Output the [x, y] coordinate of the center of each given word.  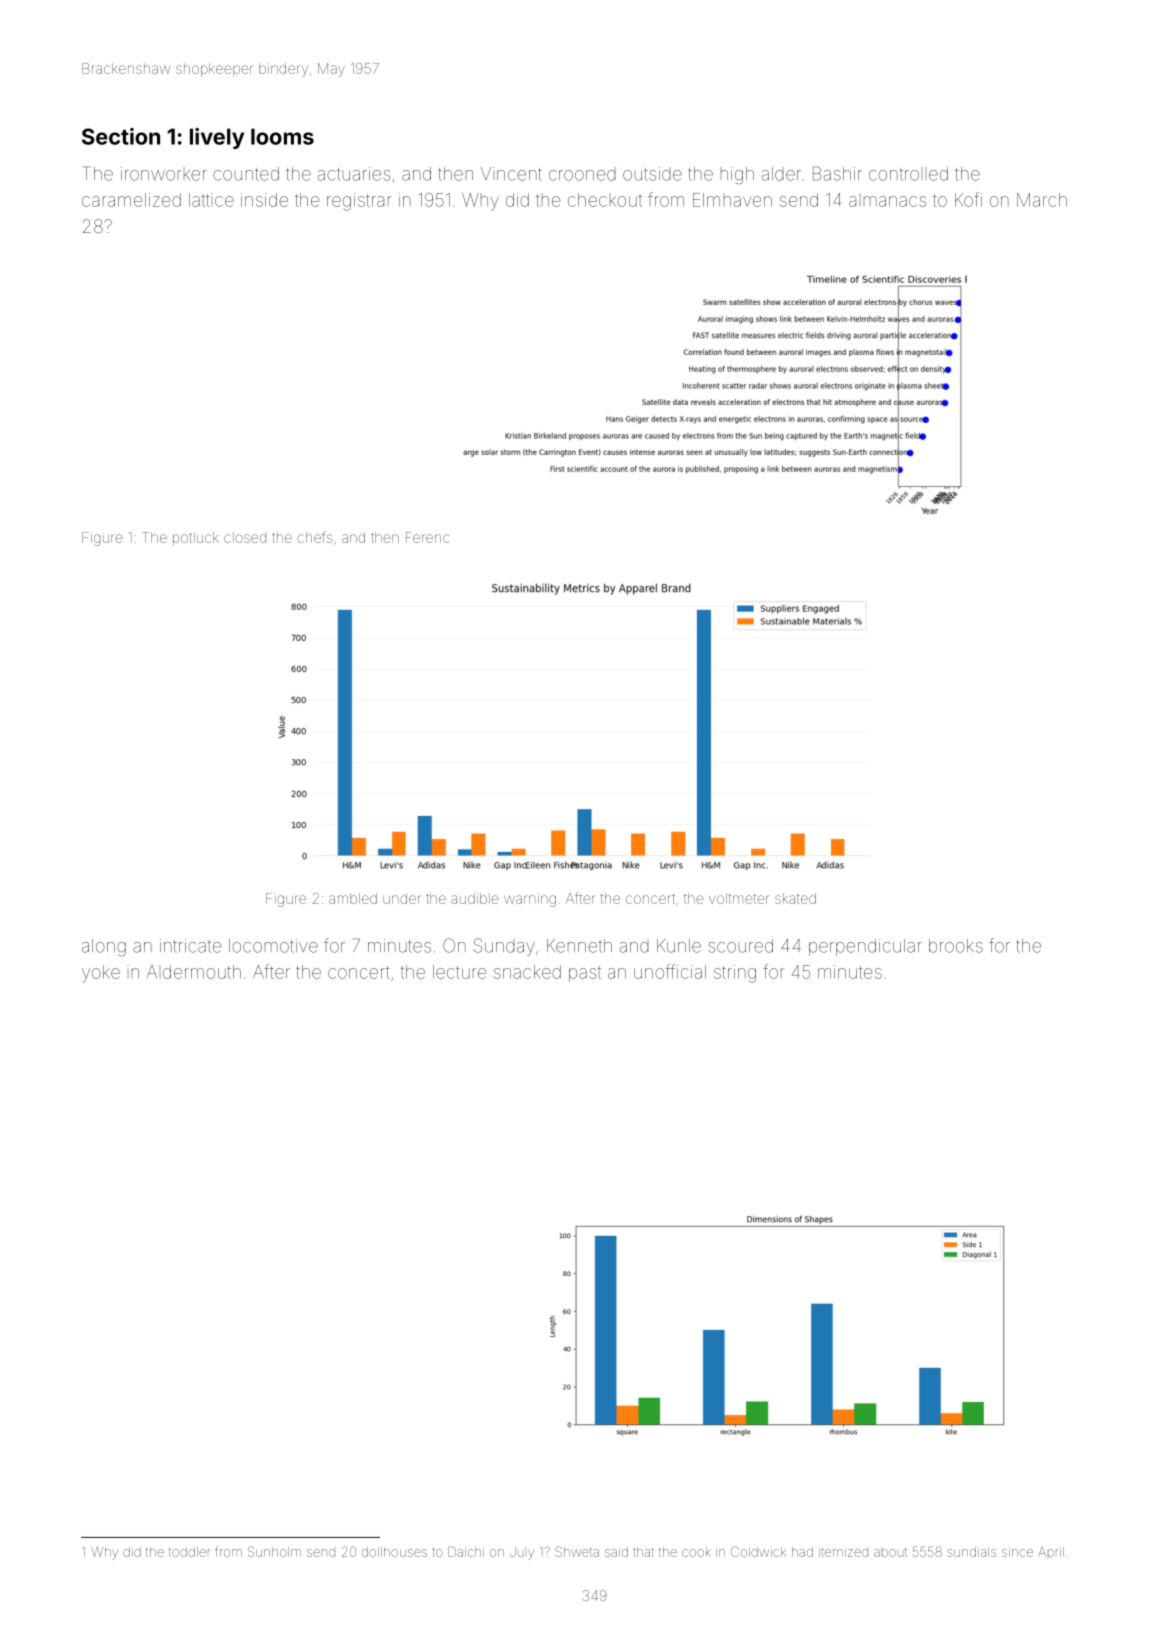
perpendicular [865, 947]
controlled [908, 174]
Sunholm [274, 1551]
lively [217, 138]
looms [282, 136]
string [735, 974]
